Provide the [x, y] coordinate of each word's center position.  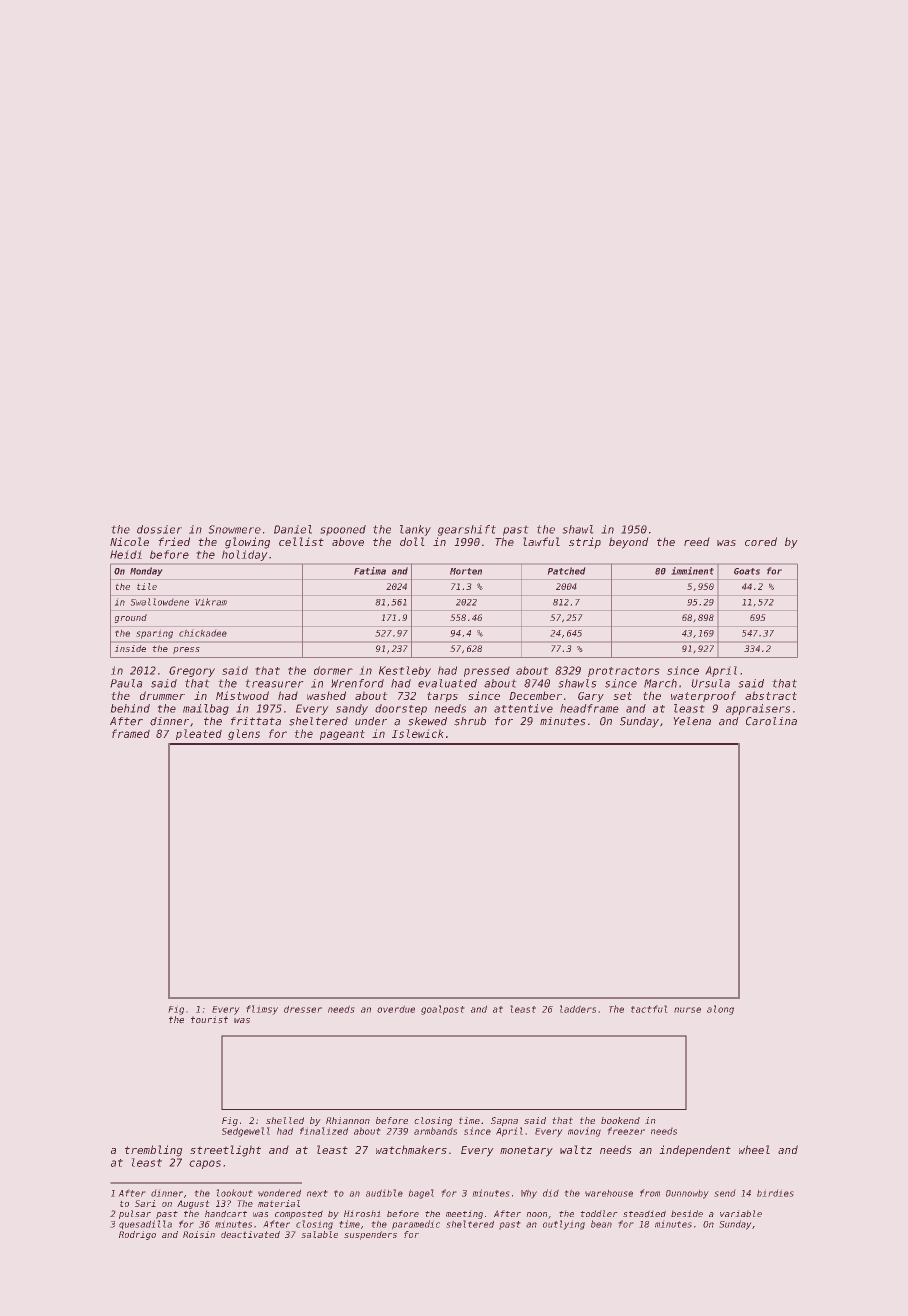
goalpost [443, 1010]
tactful [649, 1009]
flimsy [262, 1010]
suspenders [370, 1235]
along [720, 1010]
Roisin [199, 1234]
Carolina [771, 721]
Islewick [418, 733]
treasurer [274, 683]
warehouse [609, 1193]
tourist [209, 1020]
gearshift [467, 530]
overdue [396, 1009]
